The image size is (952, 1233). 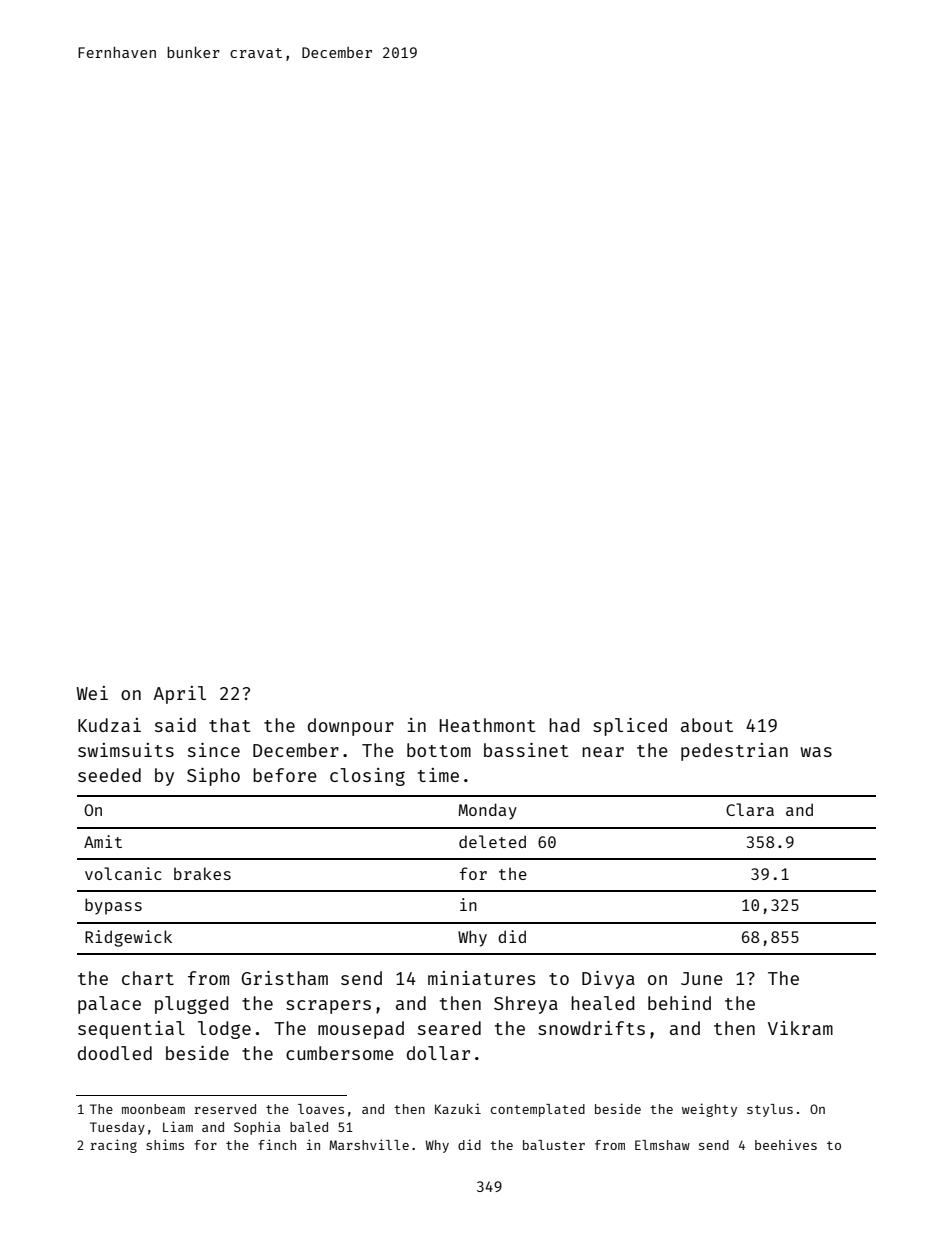 I want to click on June, so click(x=702, y=978).
